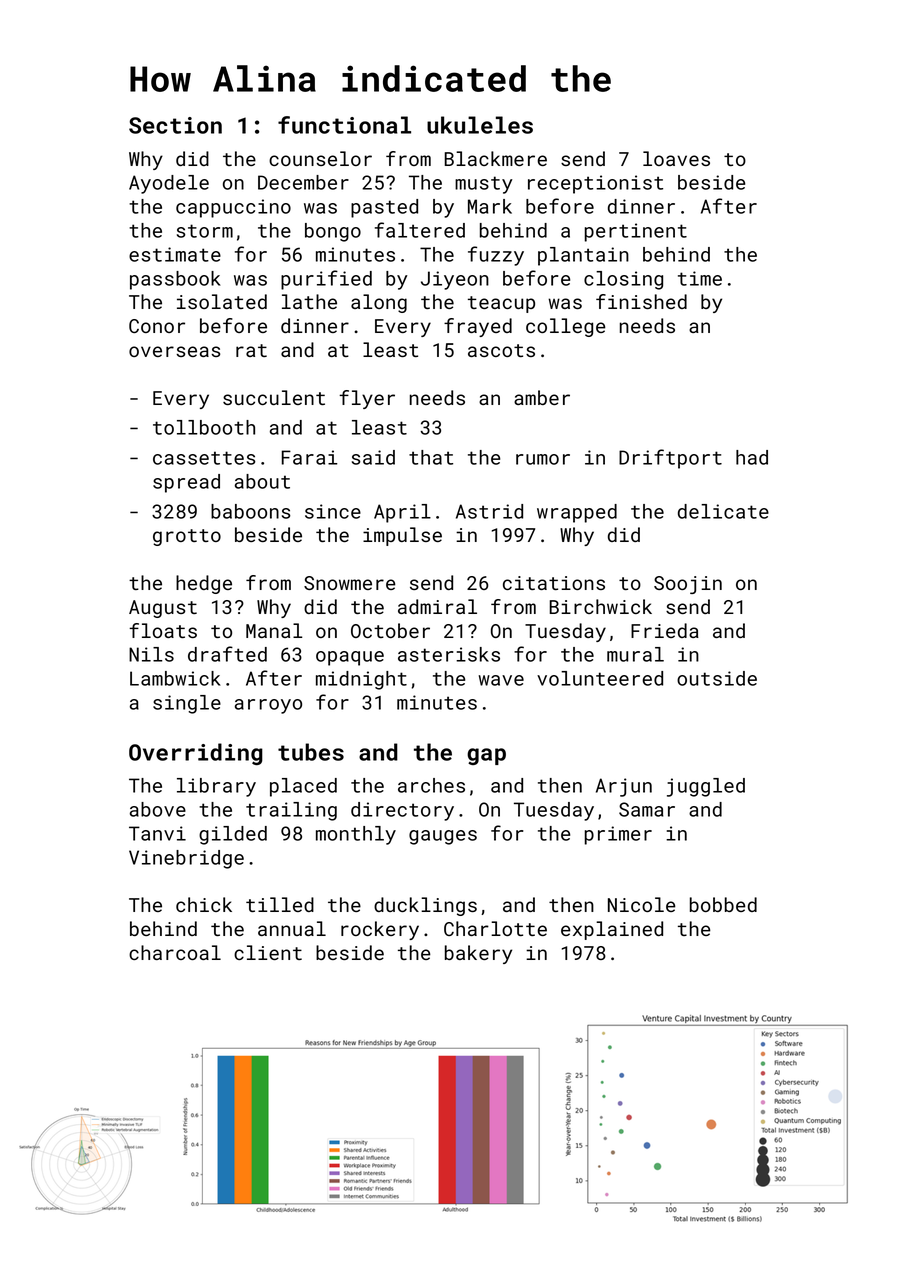  What do you see at coordinates (268, 706) in the screenshot?
I see `arroyo` at bounding box center [268, 706].
